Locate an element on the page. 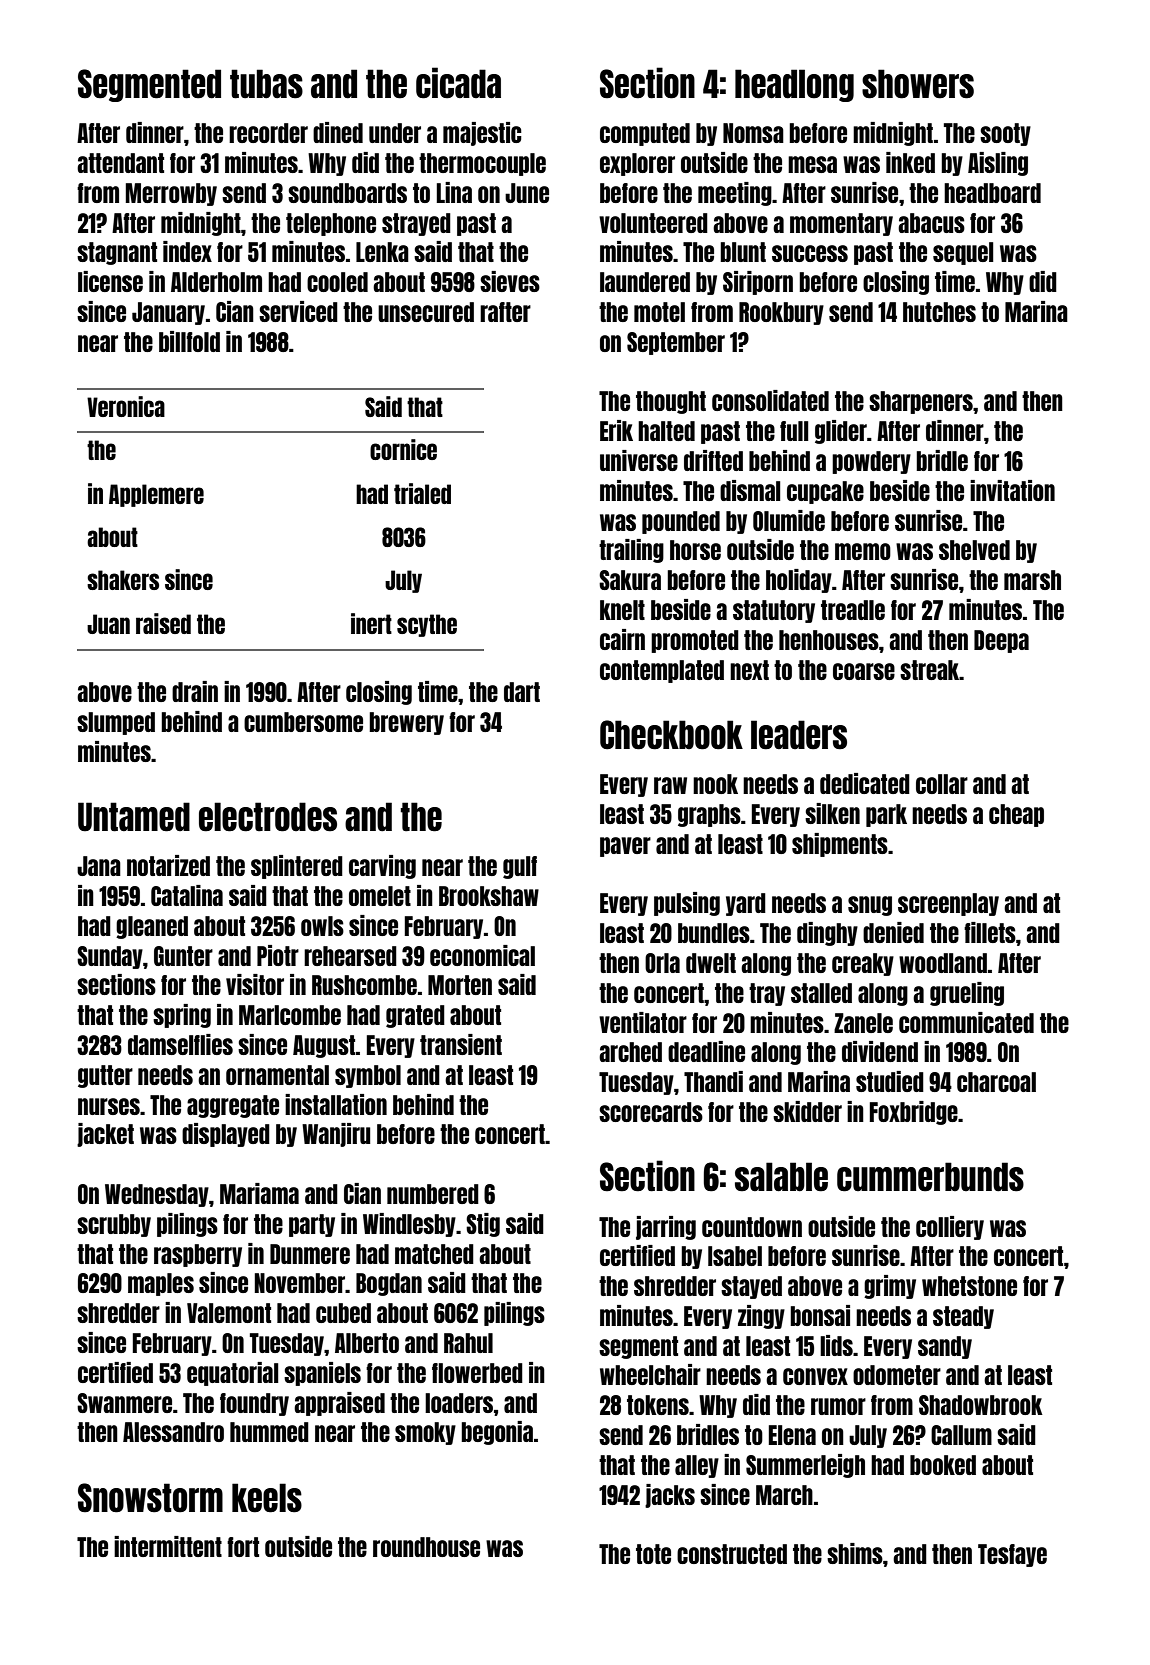 The height and width of the image is (1665, 1150). Gunter is located at coordinates (183, 956).
